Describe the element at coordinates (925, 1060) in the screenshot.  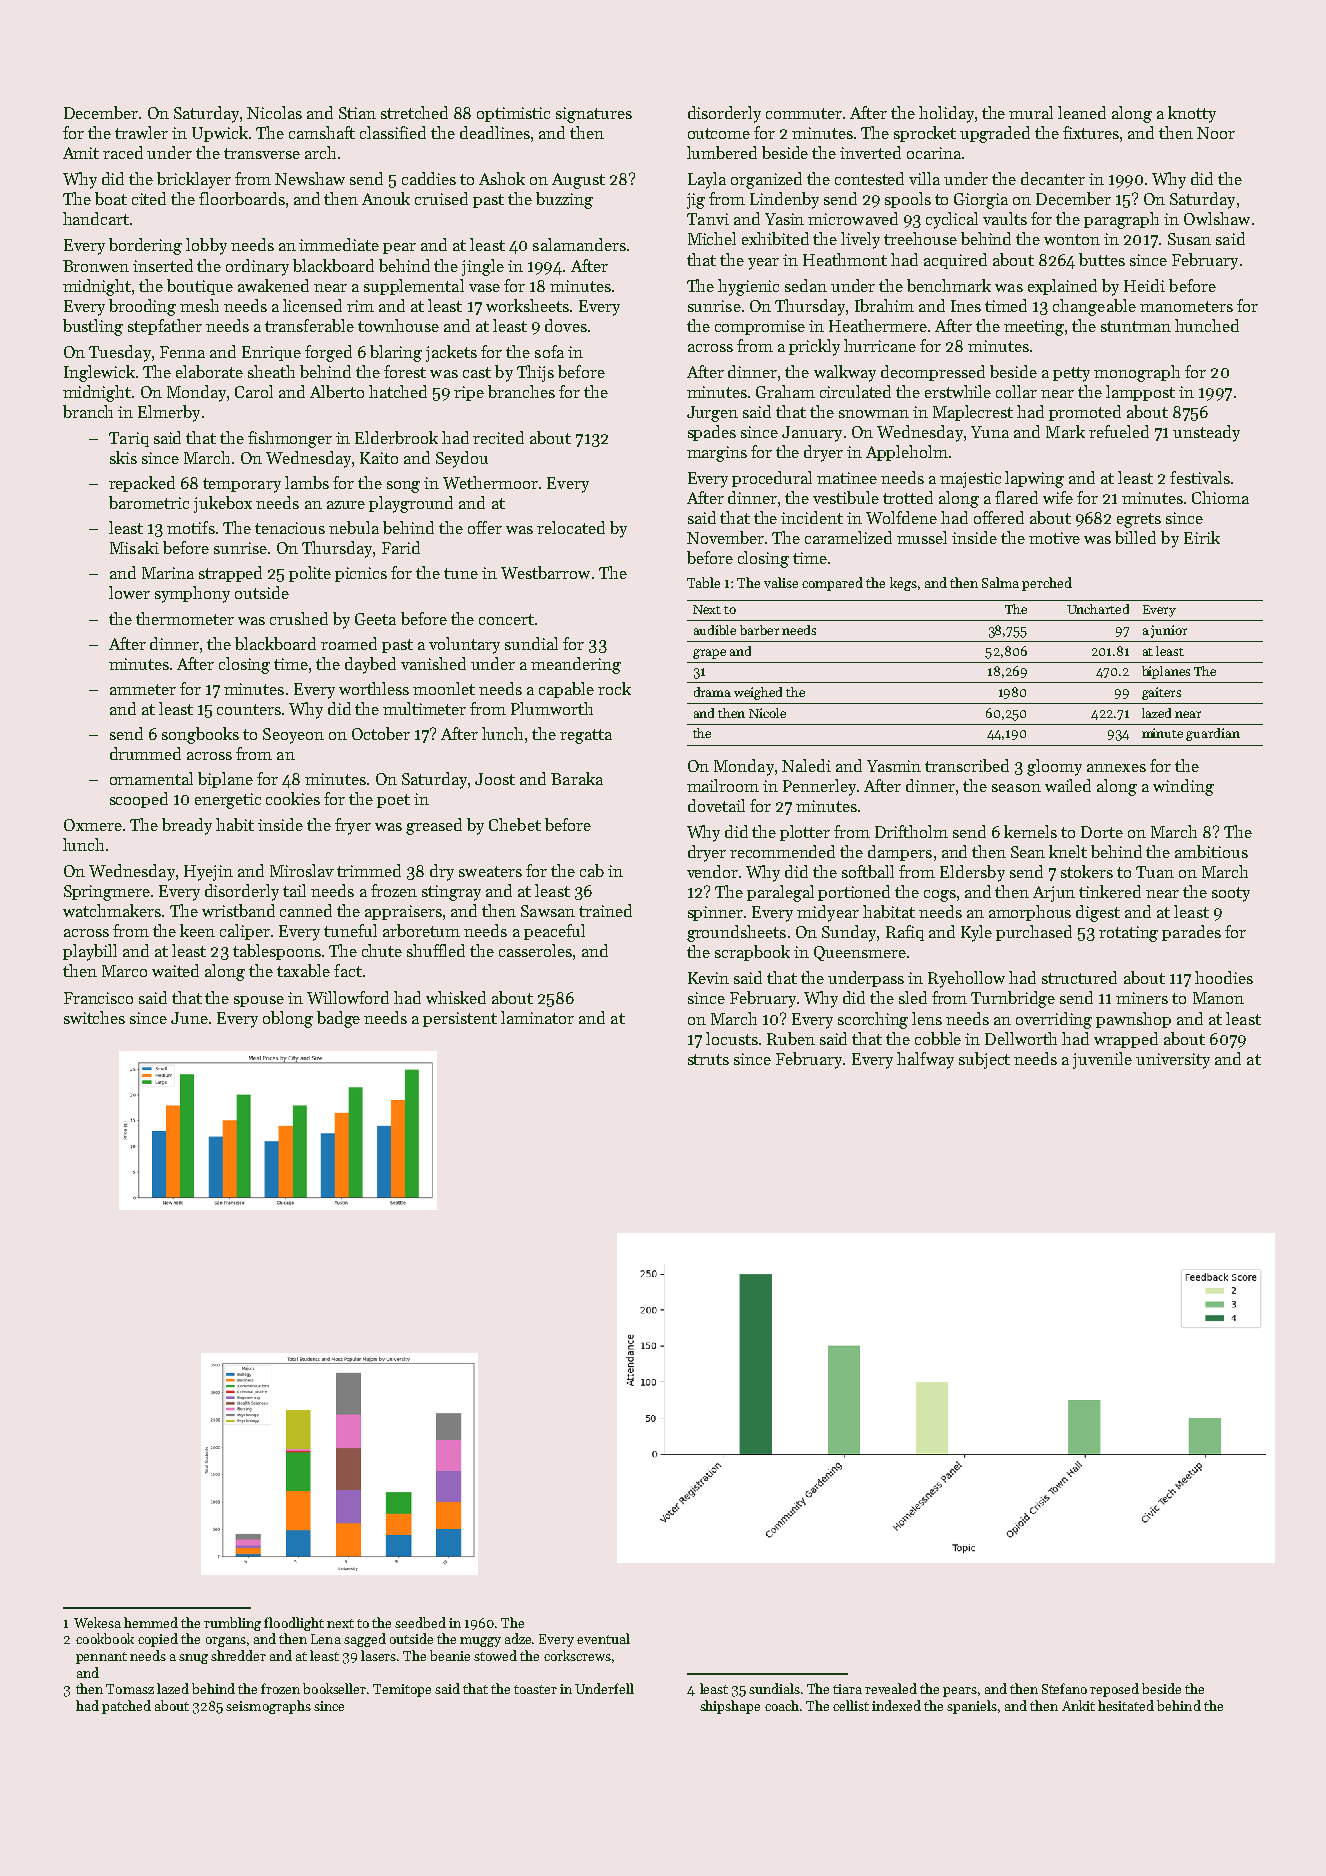
I see `halfway` at that location.
